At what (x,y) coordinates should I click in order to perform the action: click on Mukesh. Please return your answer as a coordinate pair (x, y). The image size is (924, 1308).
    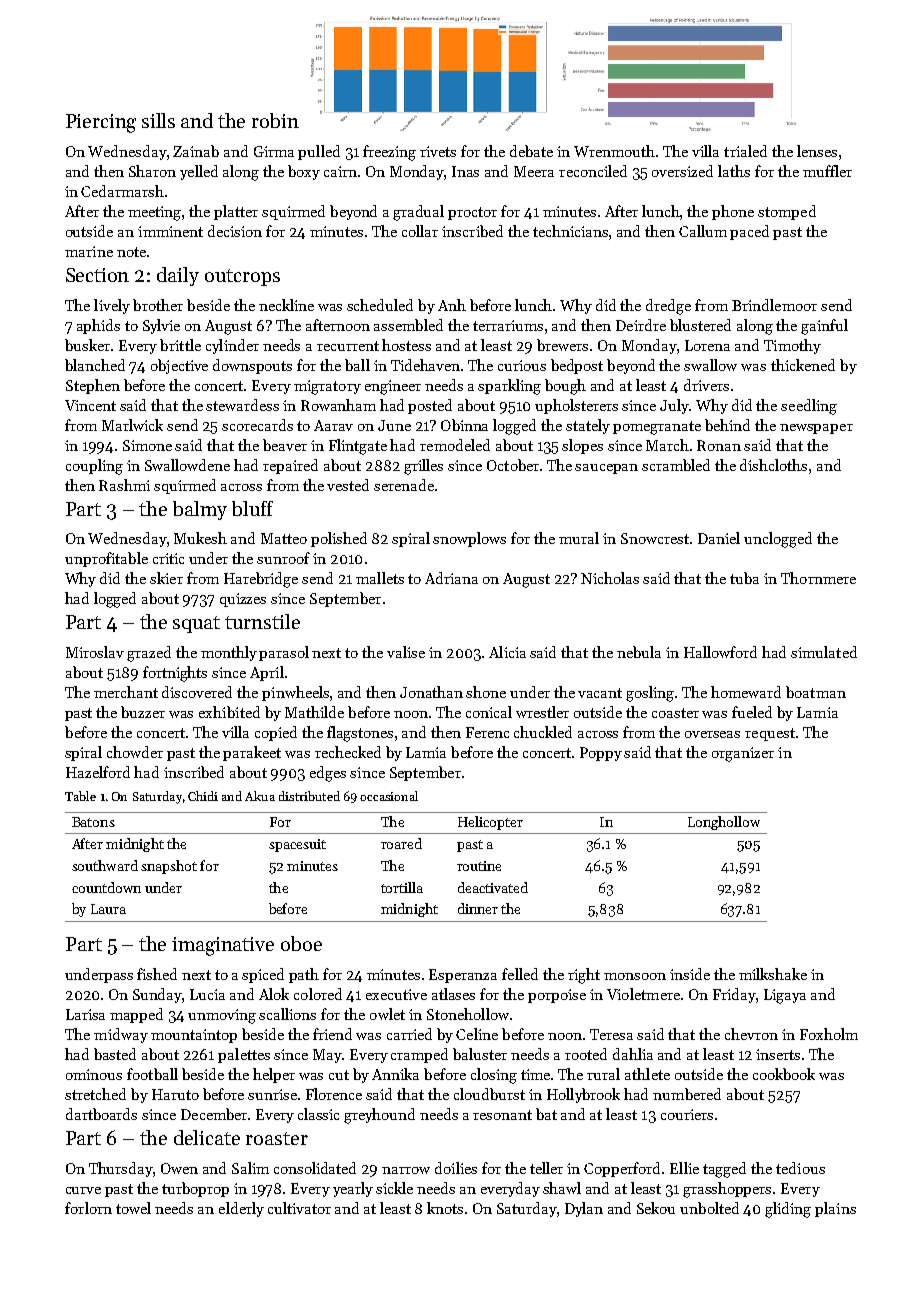
    Looking at the image, I should click on (200, 538).
